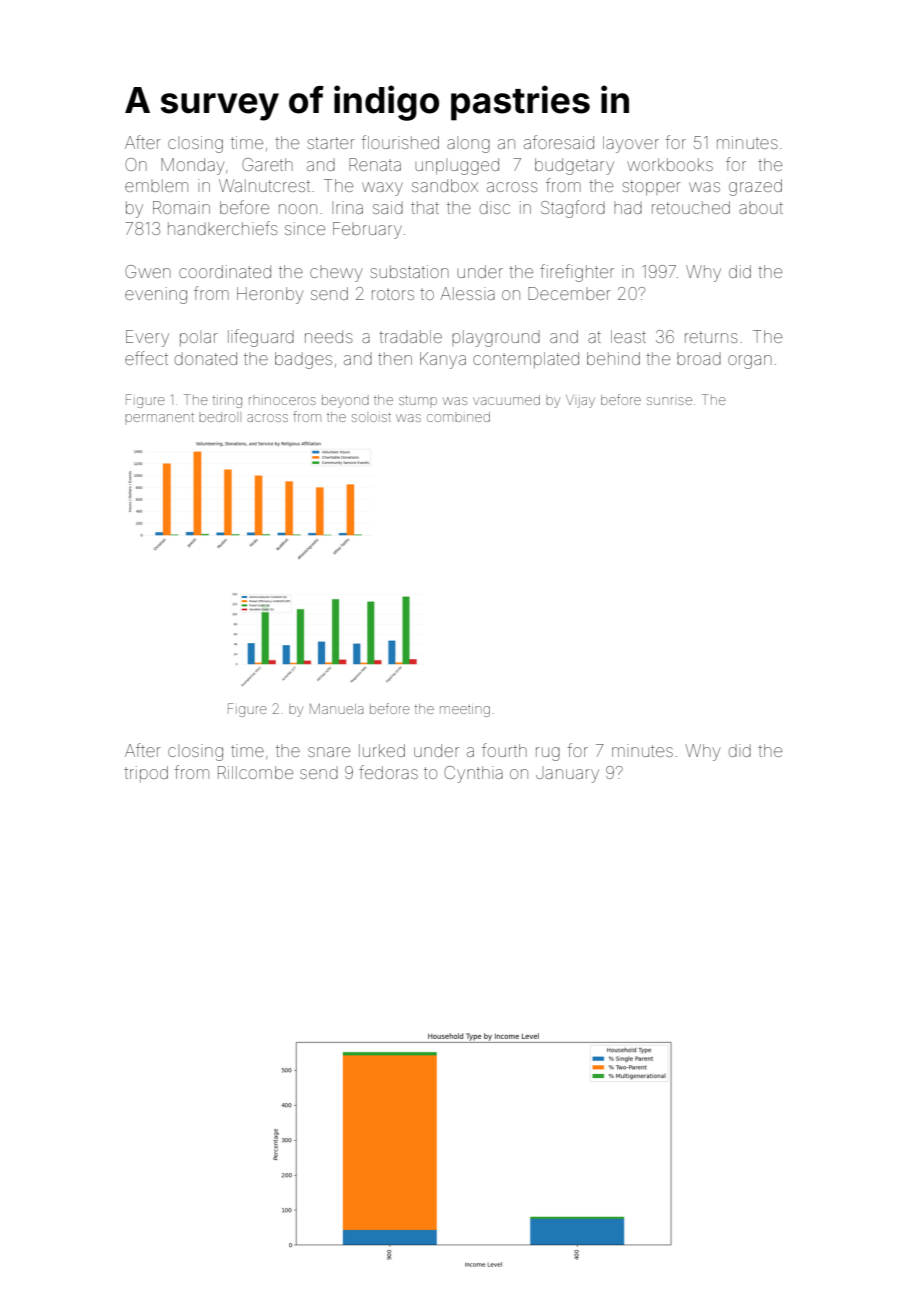  I want to click on along, so click(468, 144).
